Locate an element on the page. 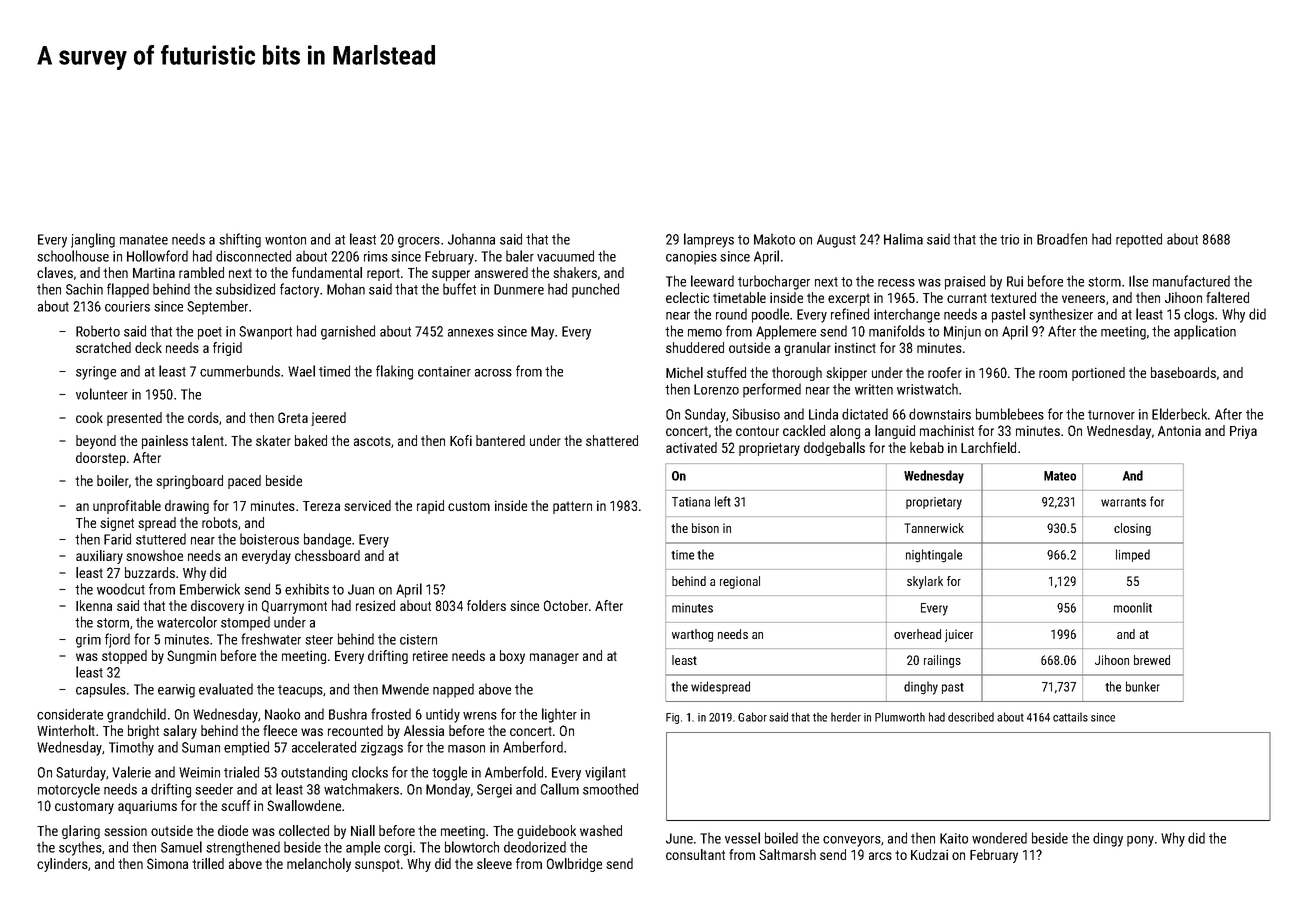 This page has height=924, width=1308. wristwatch is located at coordinates (927, 389).
